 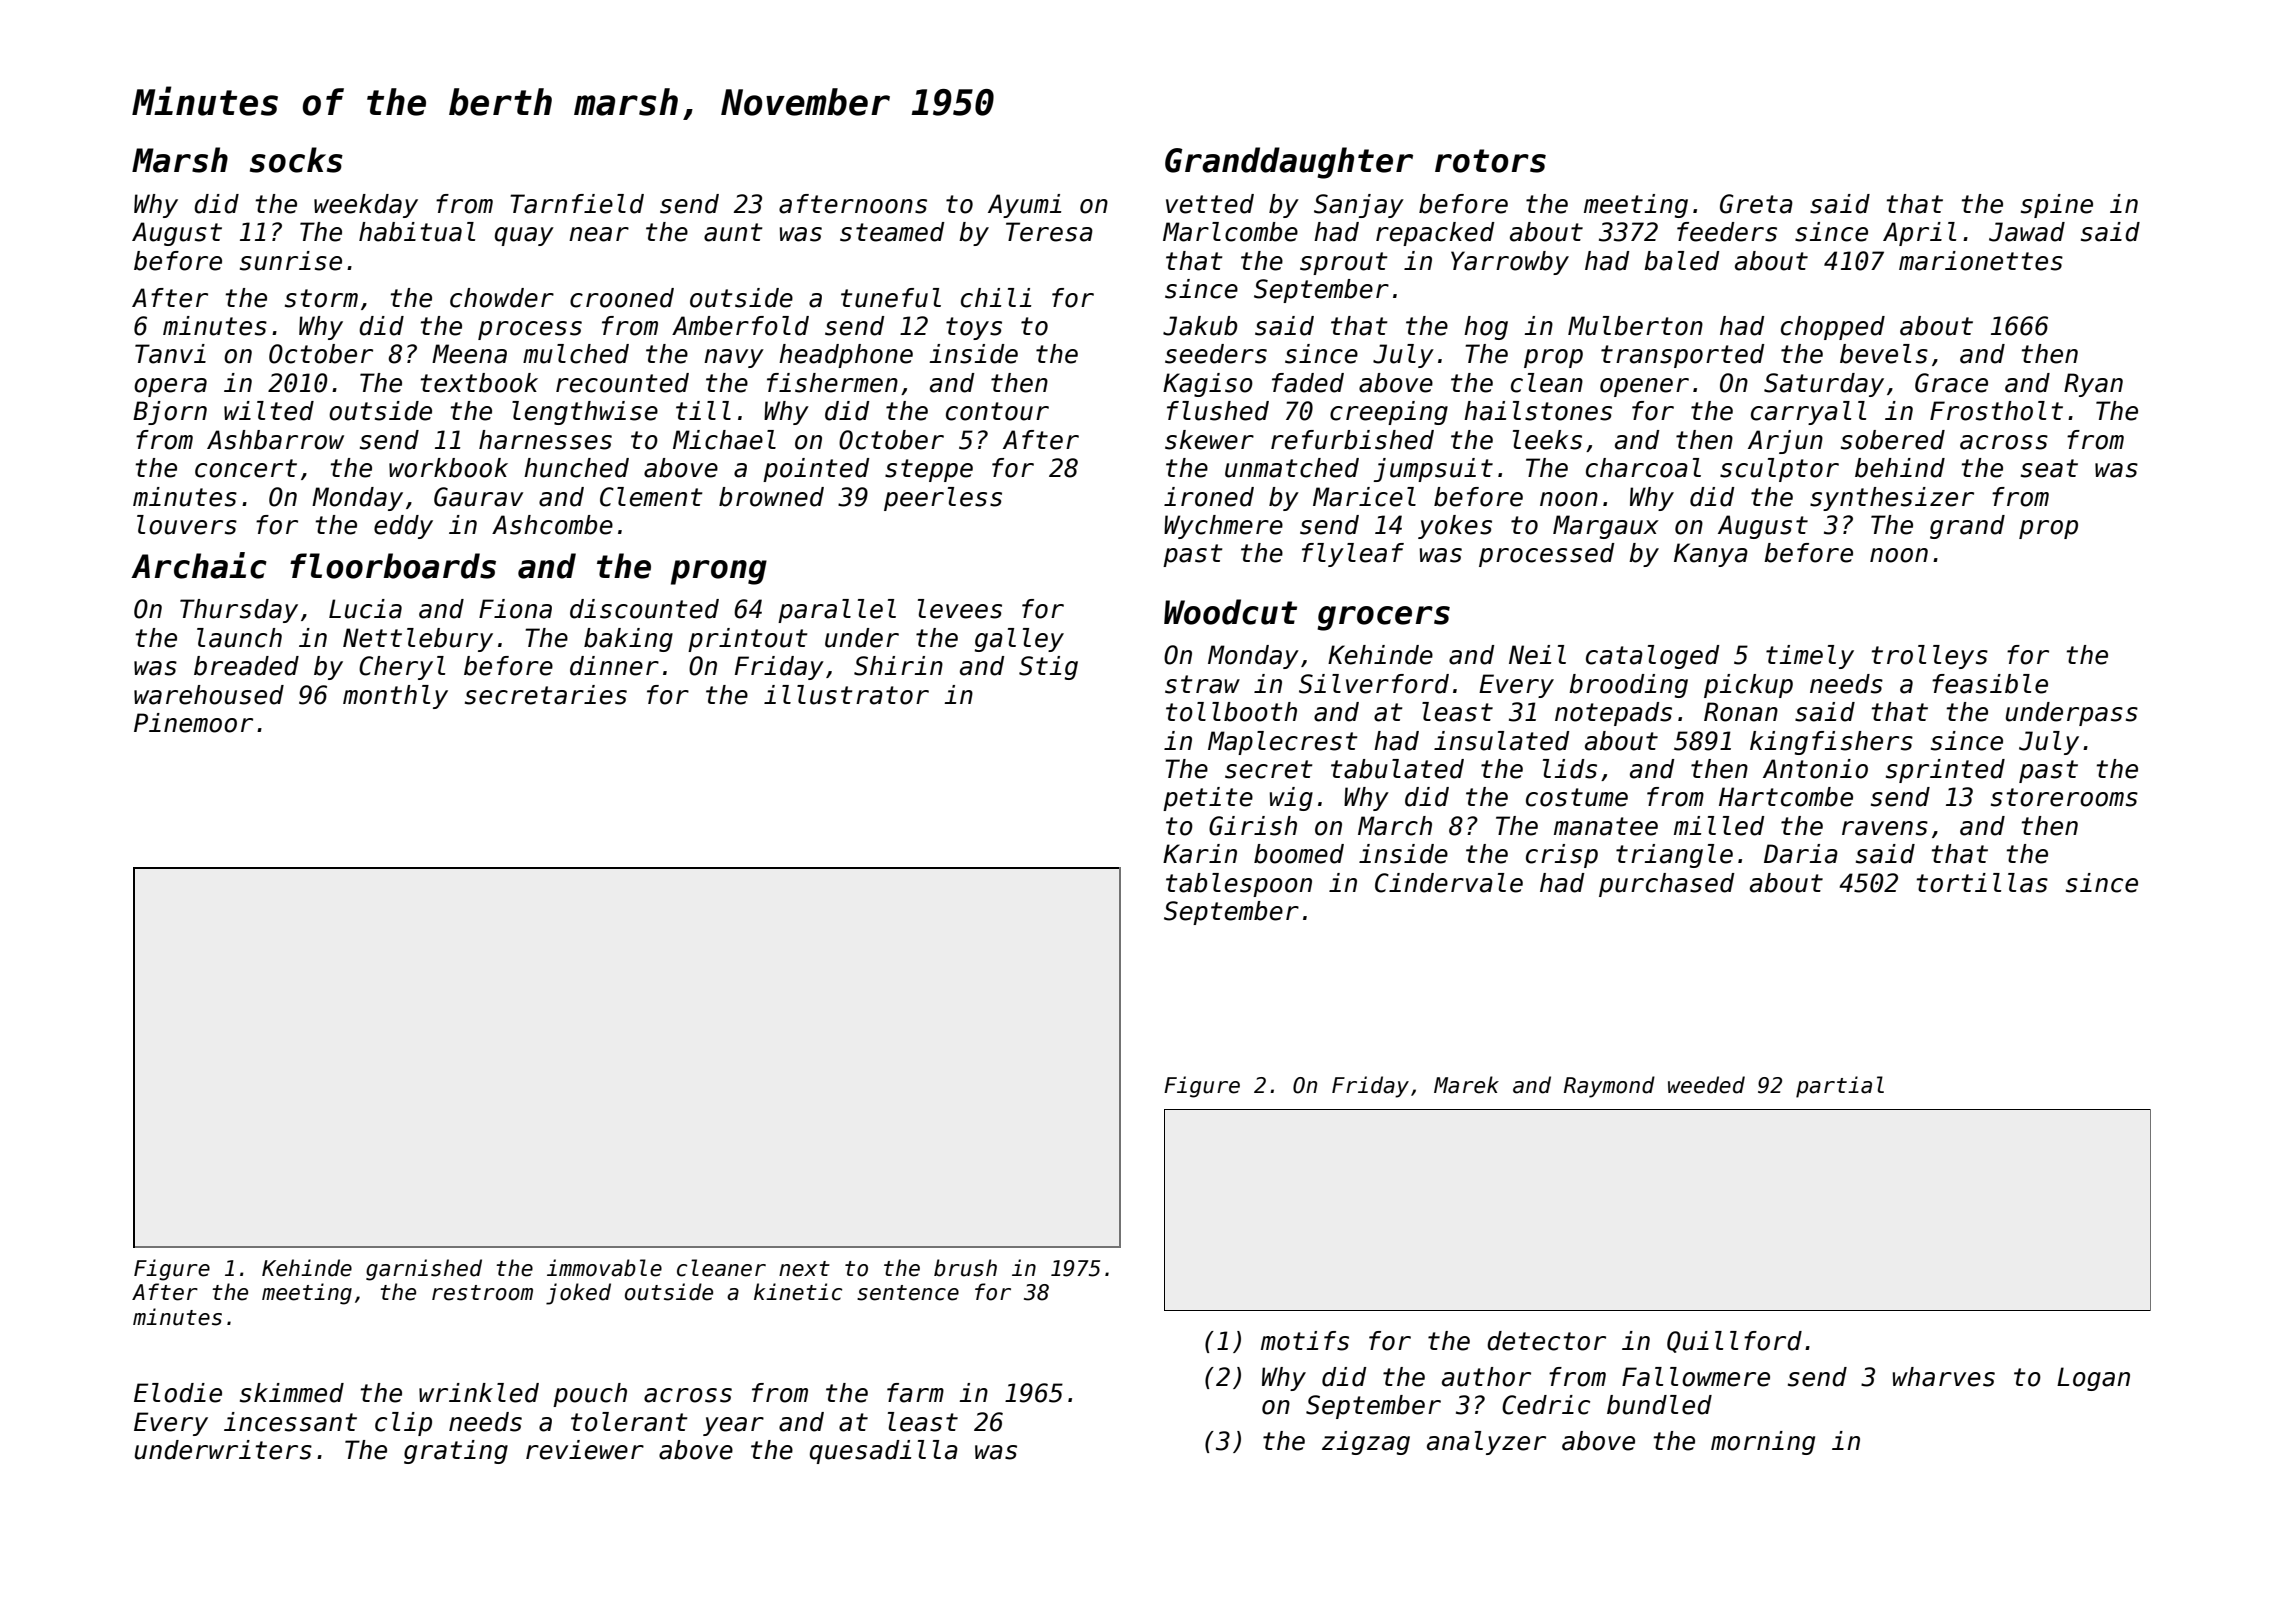 I want to click on farm, so click(x=915, y=1393).
